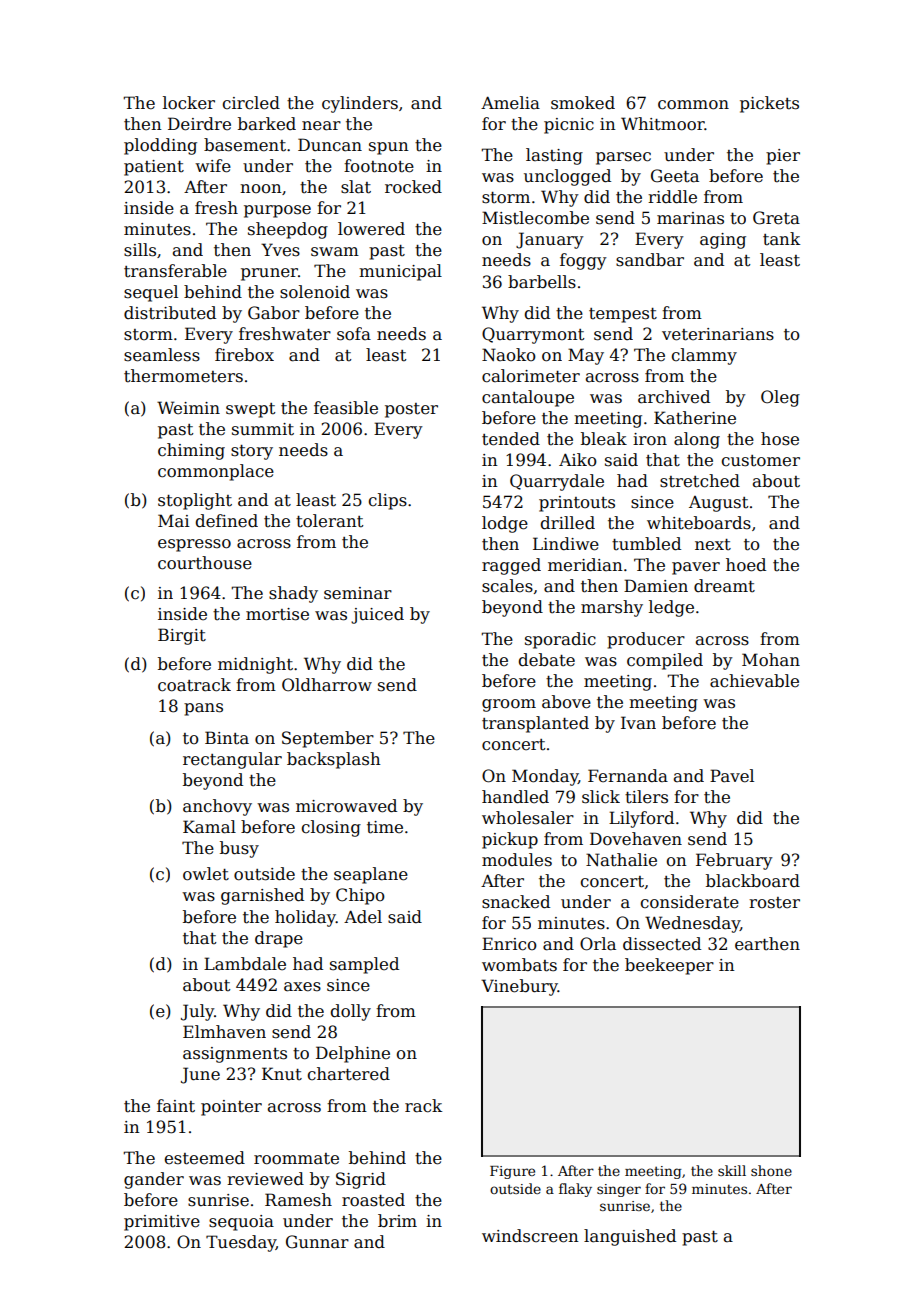 The image size is (924, 1314). Describe the element at coordinates (512, 1172) in the page. I see `Figure` at that location.
